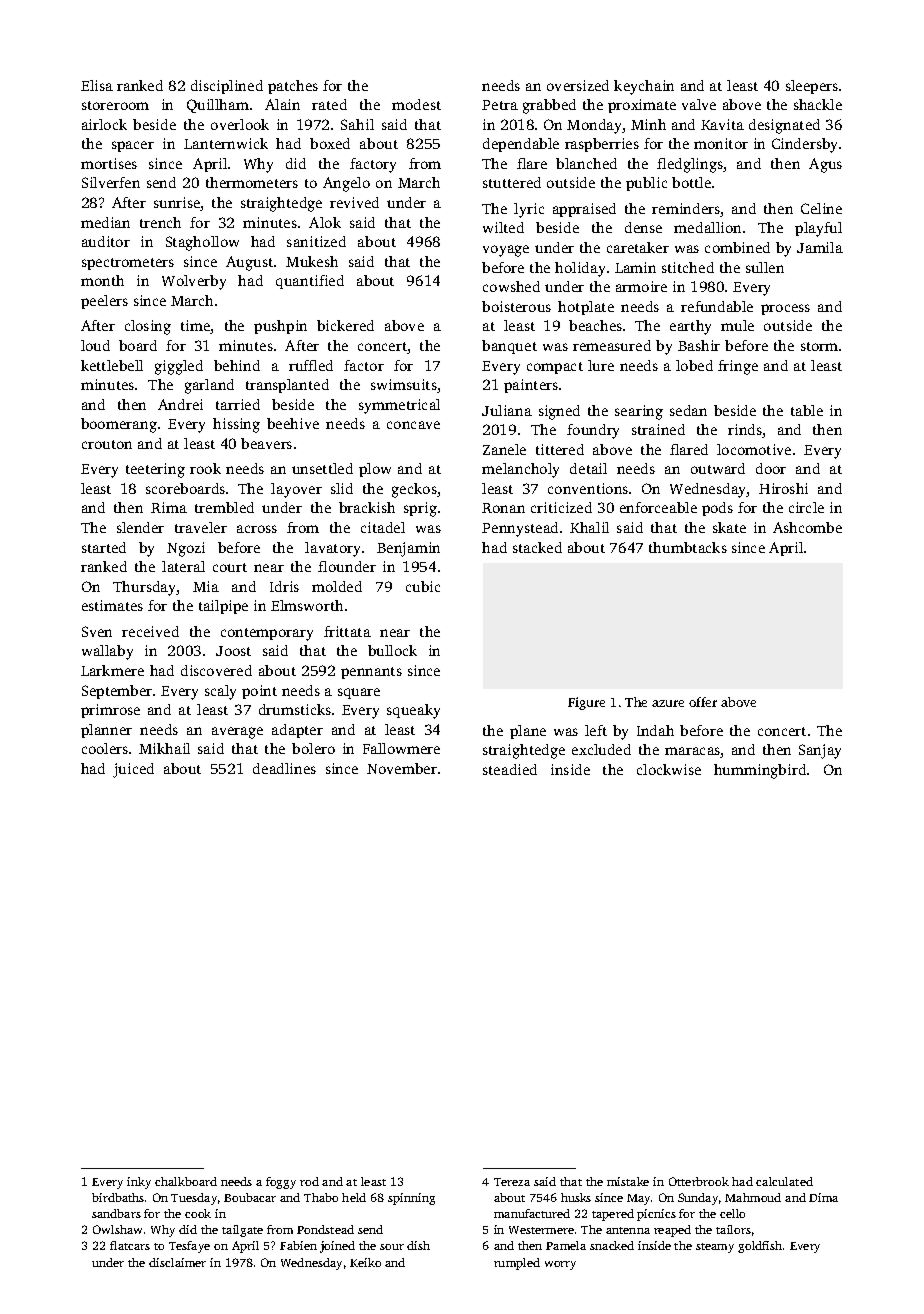 This screenshot has height=1314, width=924. I want to click on steadied, so click(510, 769).
